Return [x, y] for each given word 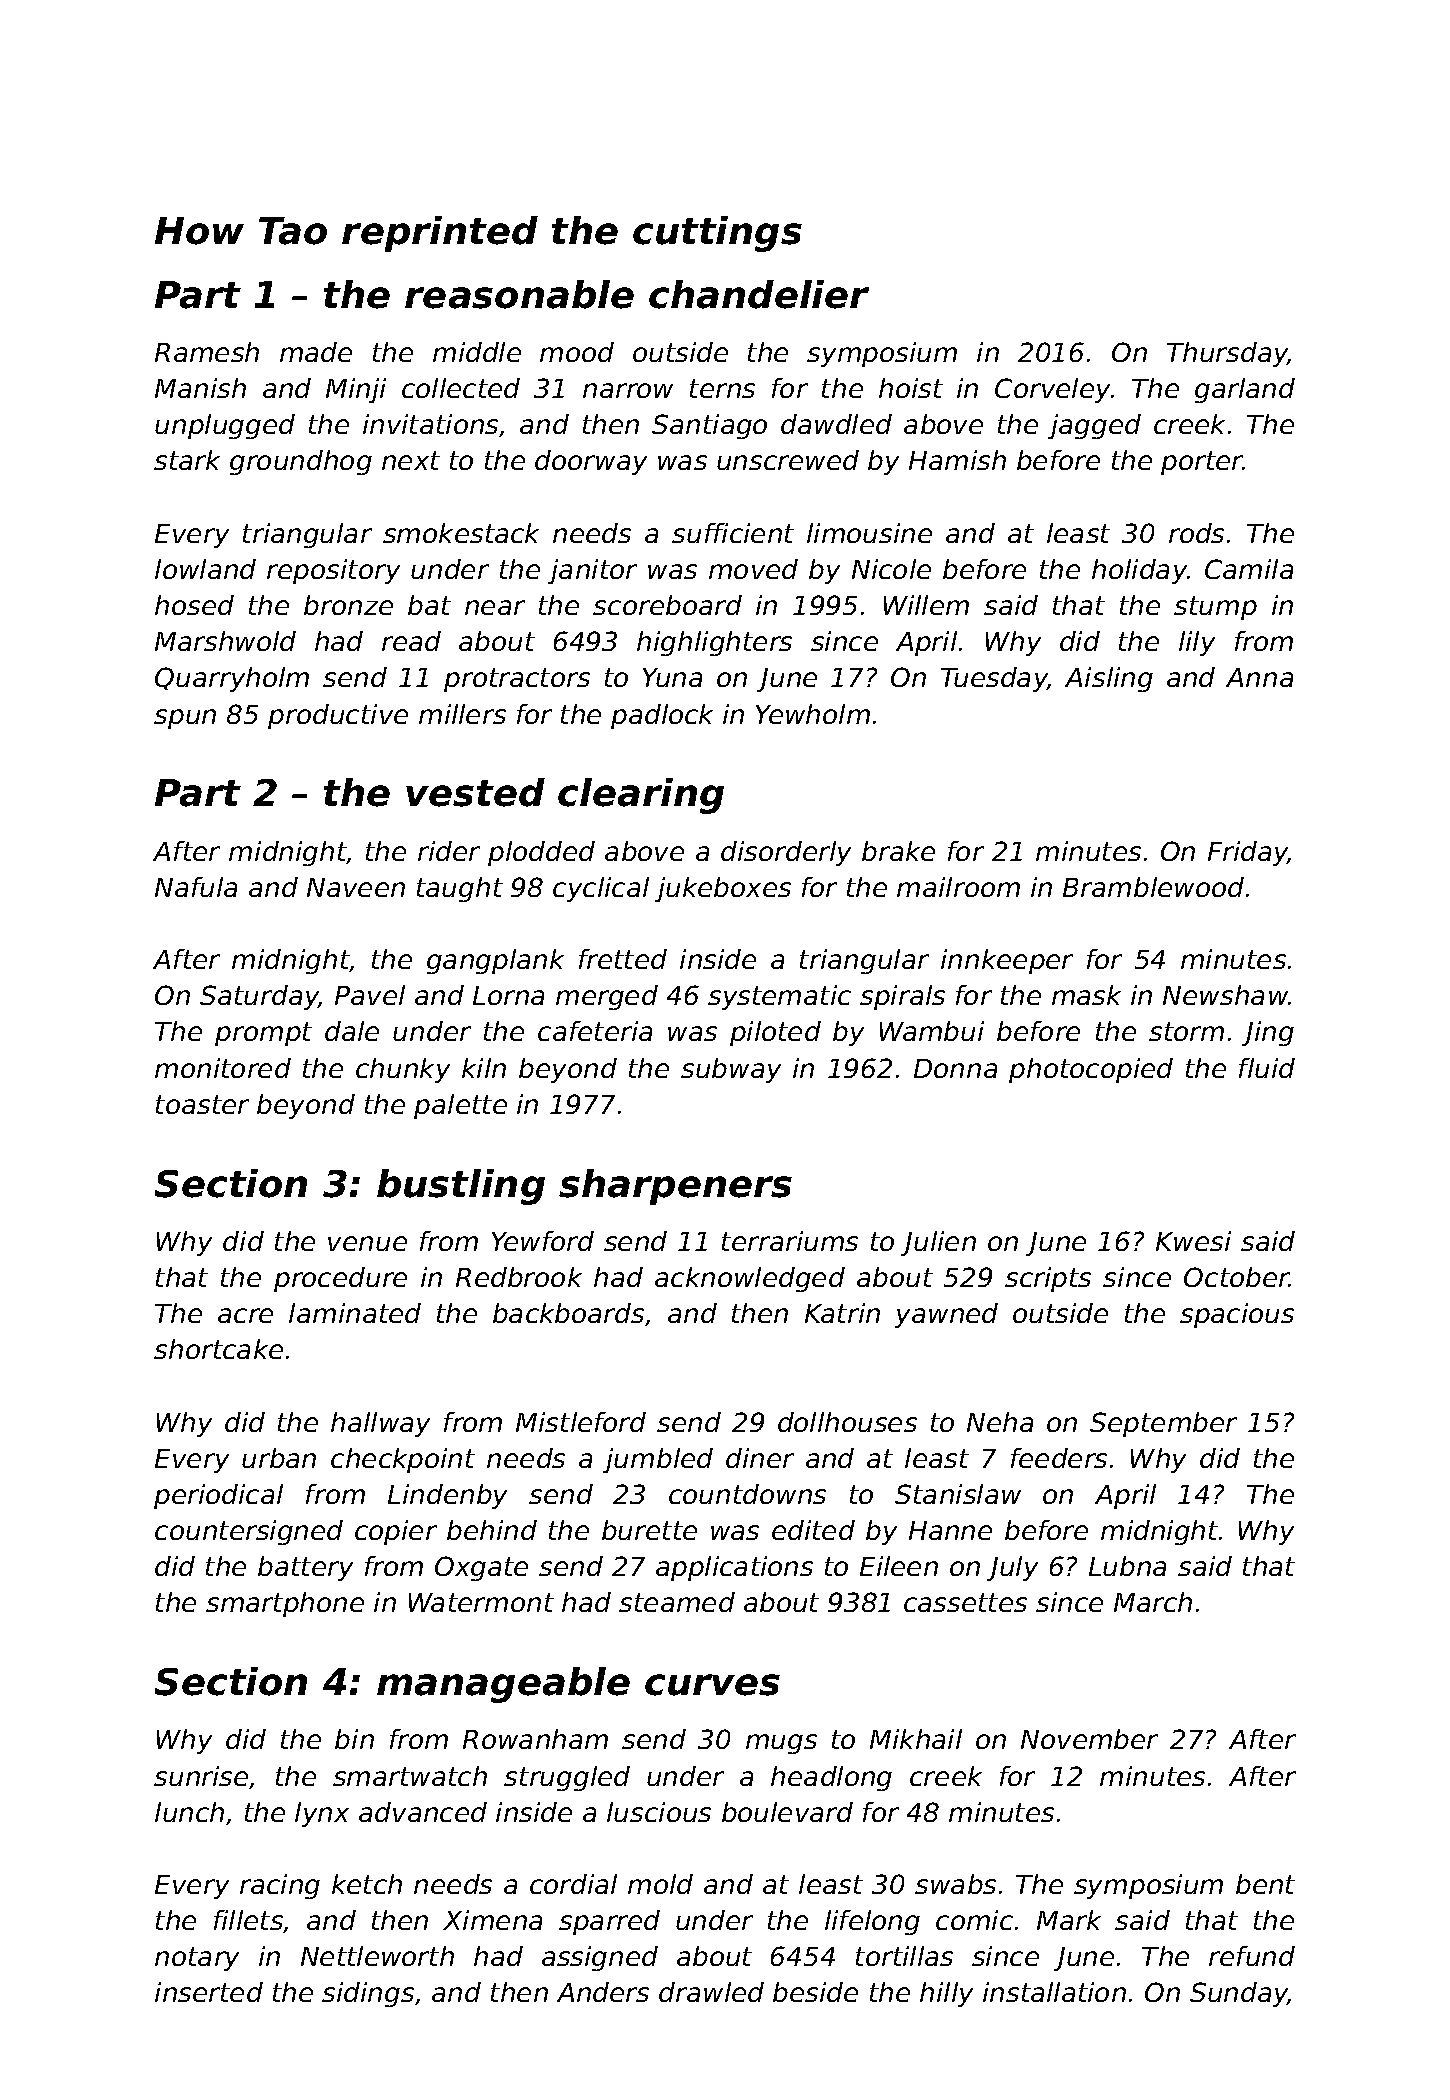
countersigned [249, 1532]
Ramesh [207, 352]
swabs [955, 1884]
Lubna [1127, 1566]
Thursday [1227, 354]
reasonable [519, 294]
